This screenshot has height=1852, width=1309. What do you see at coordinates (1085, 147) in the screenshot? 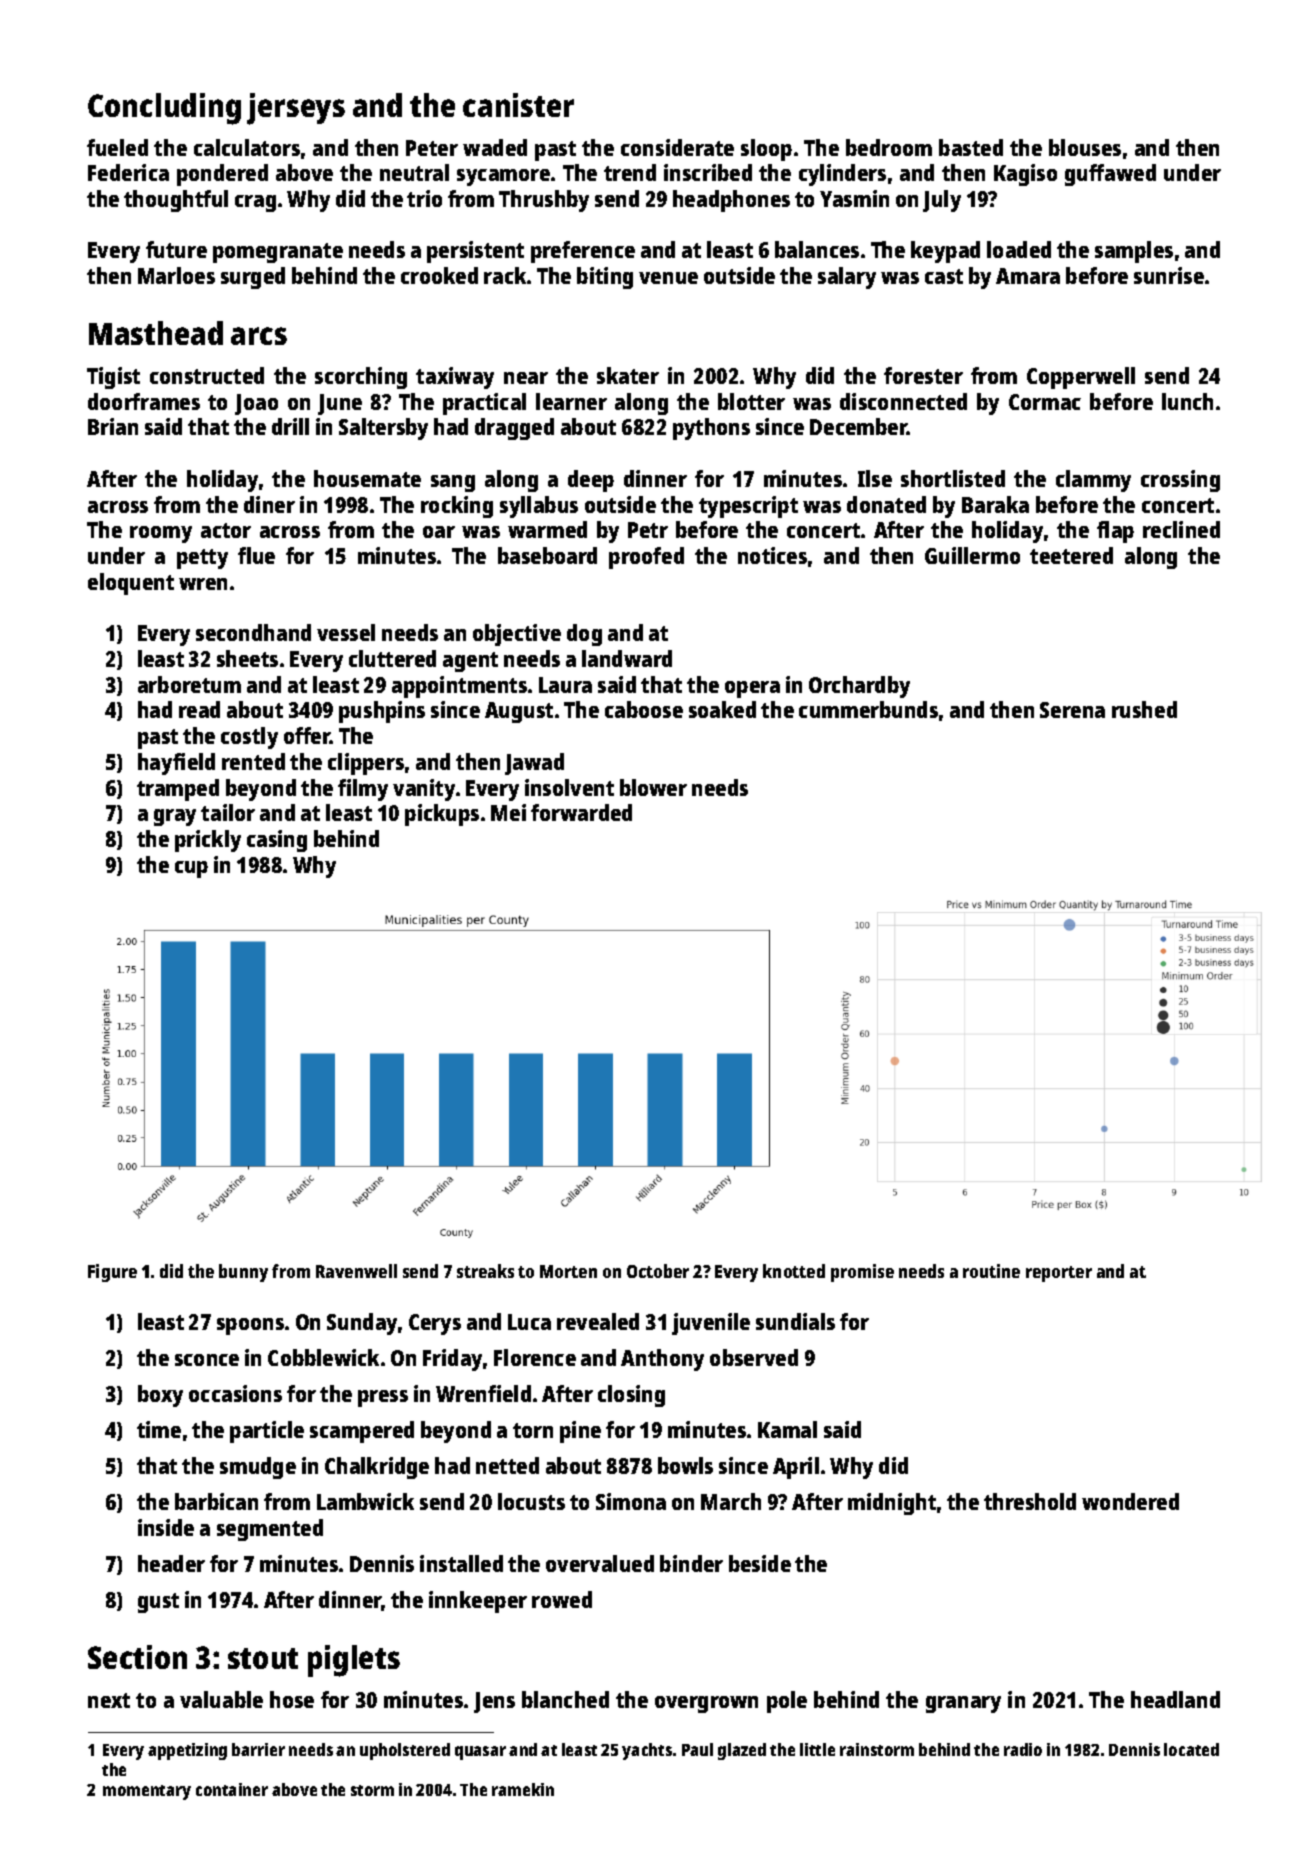
I see `blouses` at bounding box center [1085, 147].
